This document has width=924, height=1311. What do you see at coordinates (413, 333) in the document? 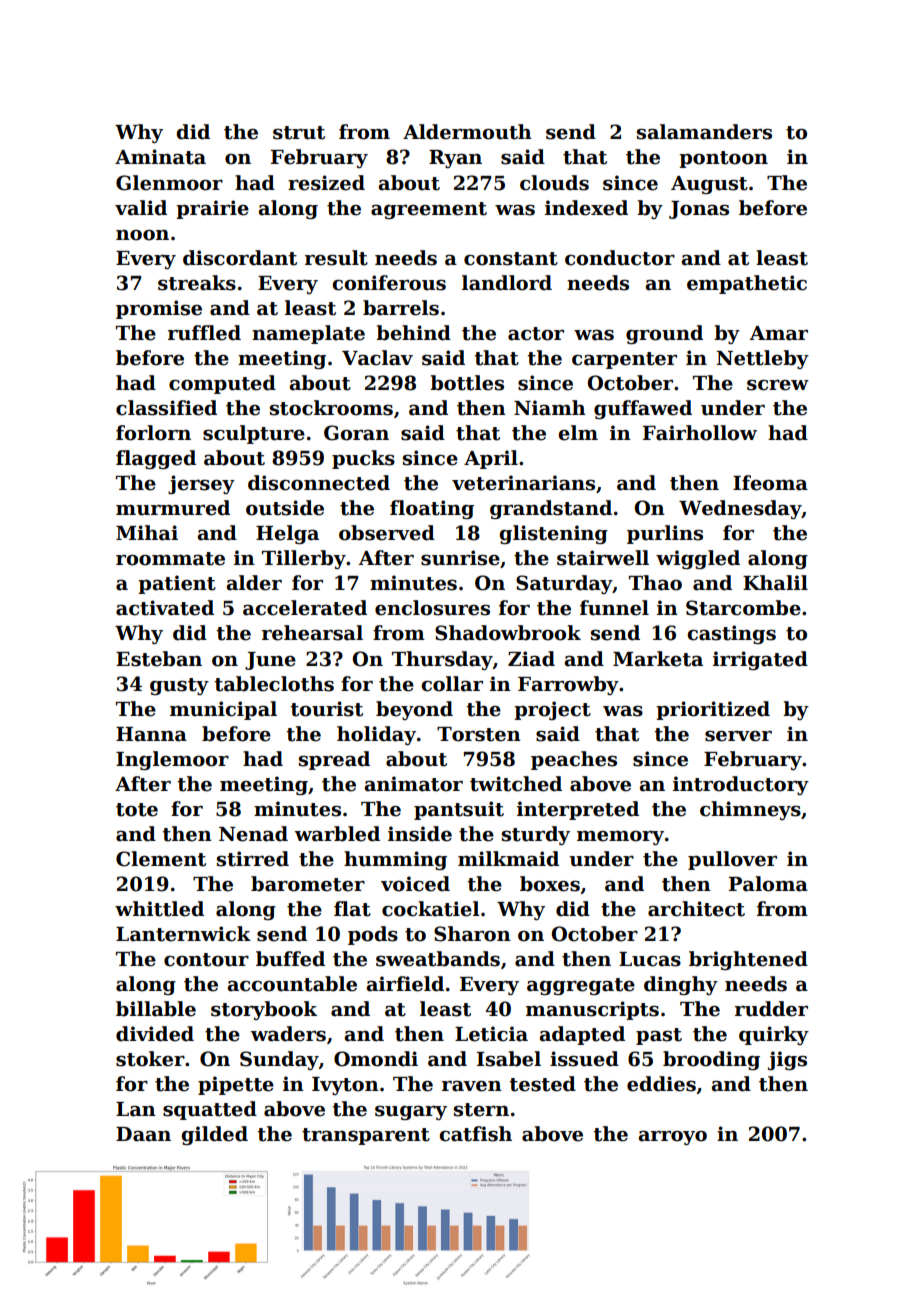
I see `behind` at bounding box center [413, 333].
